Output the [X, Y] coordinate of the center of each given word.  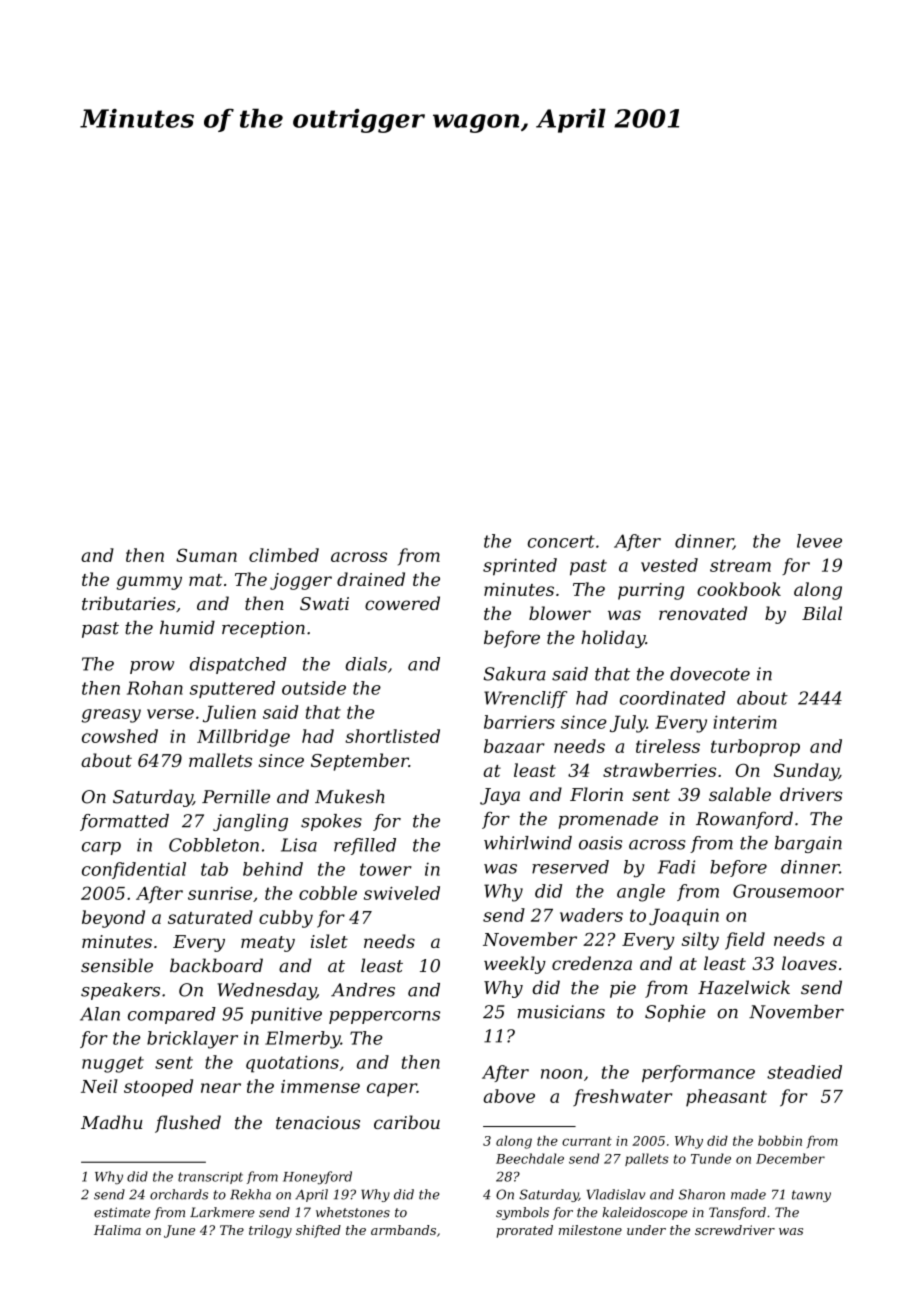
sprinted [520, 567]
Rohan [155, 688]
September [360, 762]
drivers [811, 794]
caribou [407, 1122]
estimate [122, 1212]
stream [740, 565]
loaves [809, 963]
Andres [363, 990]
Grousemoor [788, 891]
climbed [284, 555]
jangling [250, 822]
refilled [365, 846]
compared [172, 1015]
